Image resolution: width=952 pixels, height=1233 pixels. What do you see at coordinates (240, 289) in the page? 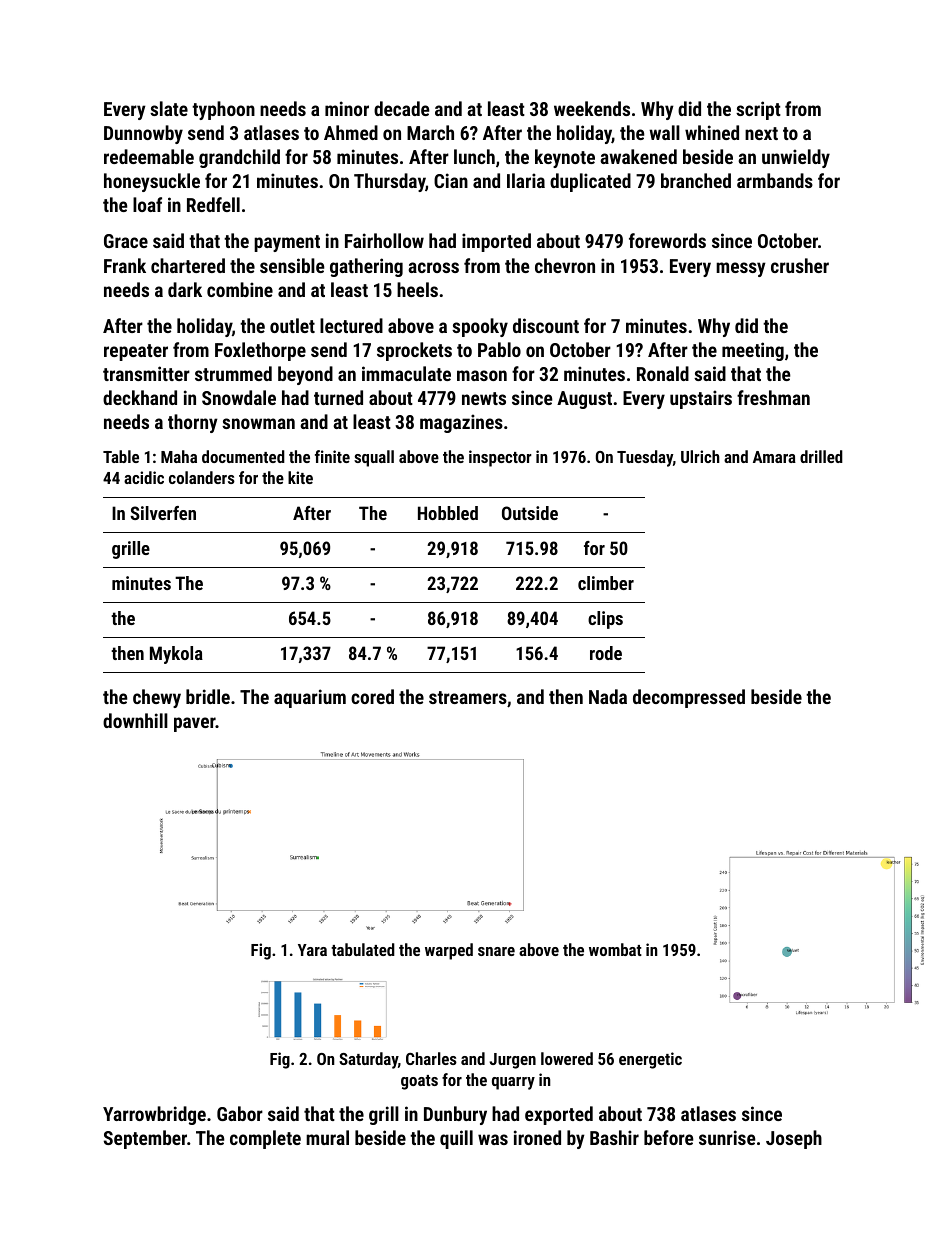
I see `combine` at bounding box center [240, 289].
